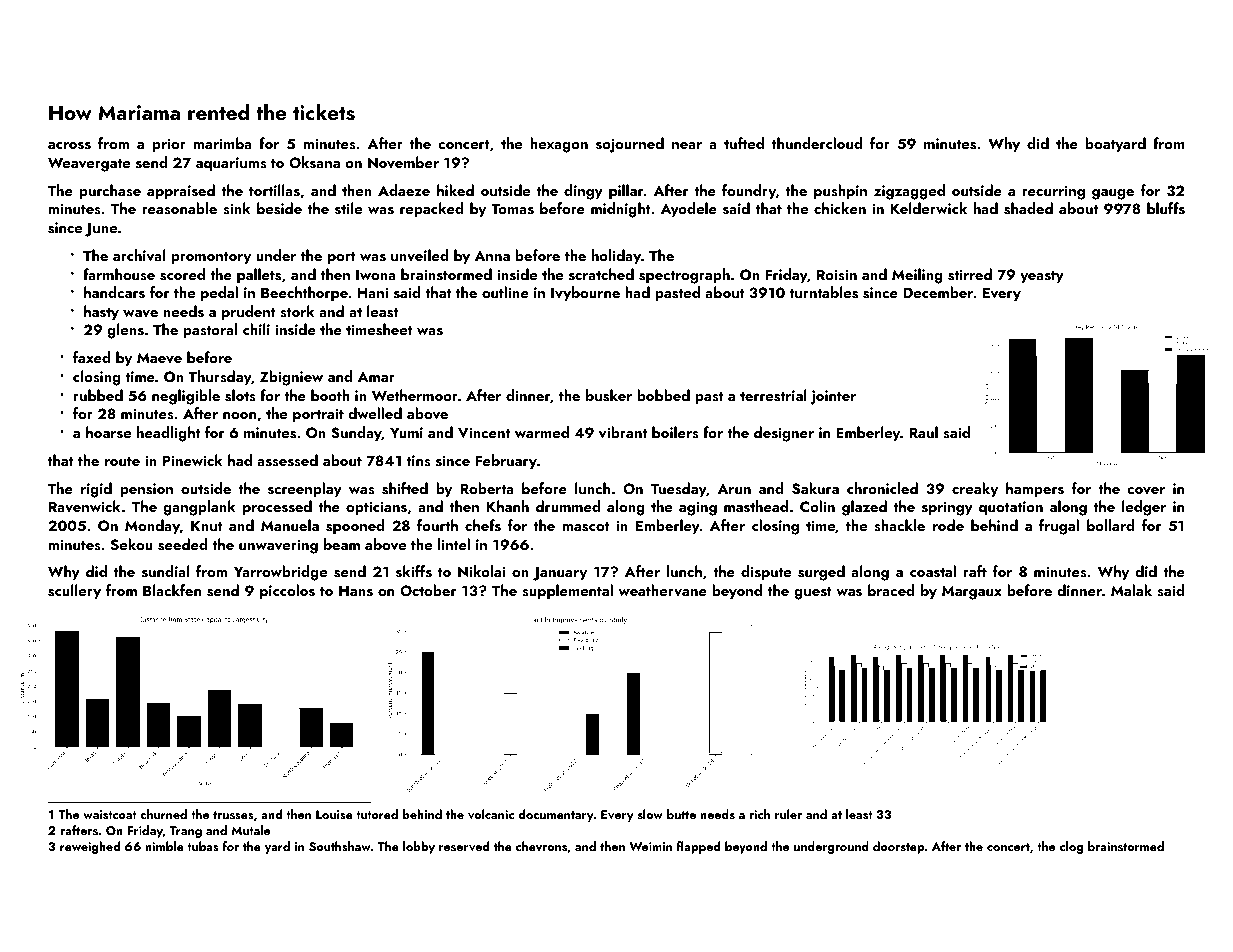  I want to click on documentary, so click(556, 815).
